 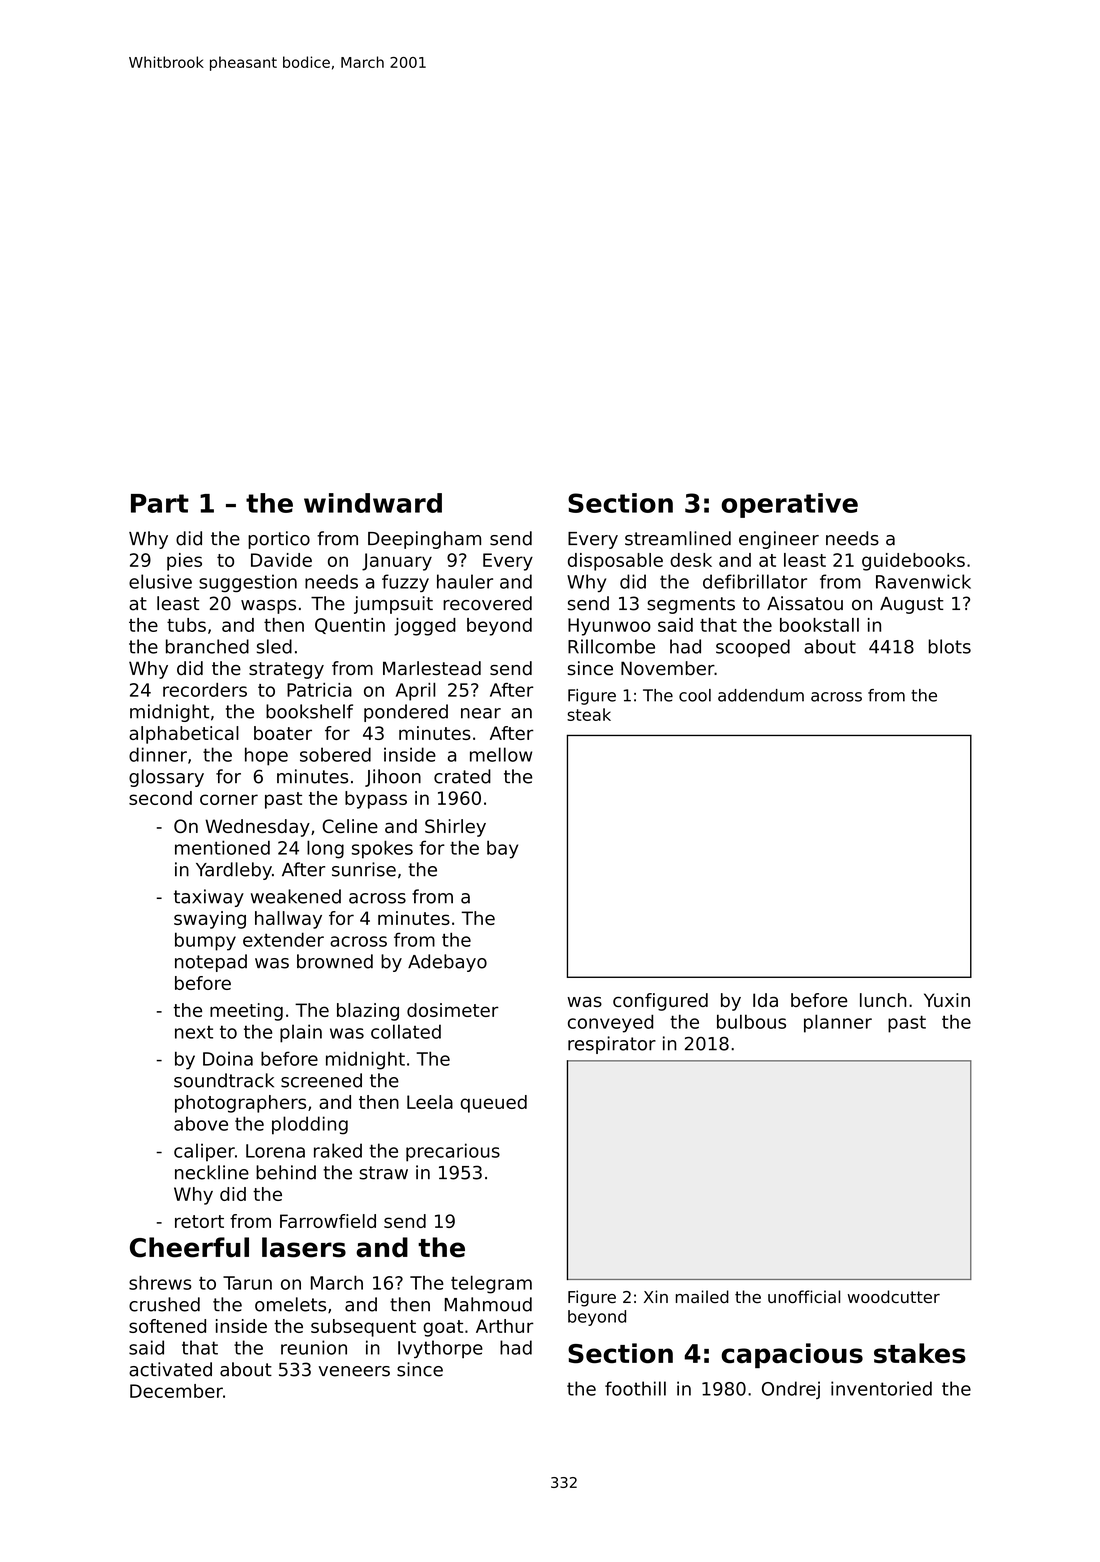 What do you see at coordinates (447, 963) in the document?
I see `Adebayo` at bounding box center [447, 963].
